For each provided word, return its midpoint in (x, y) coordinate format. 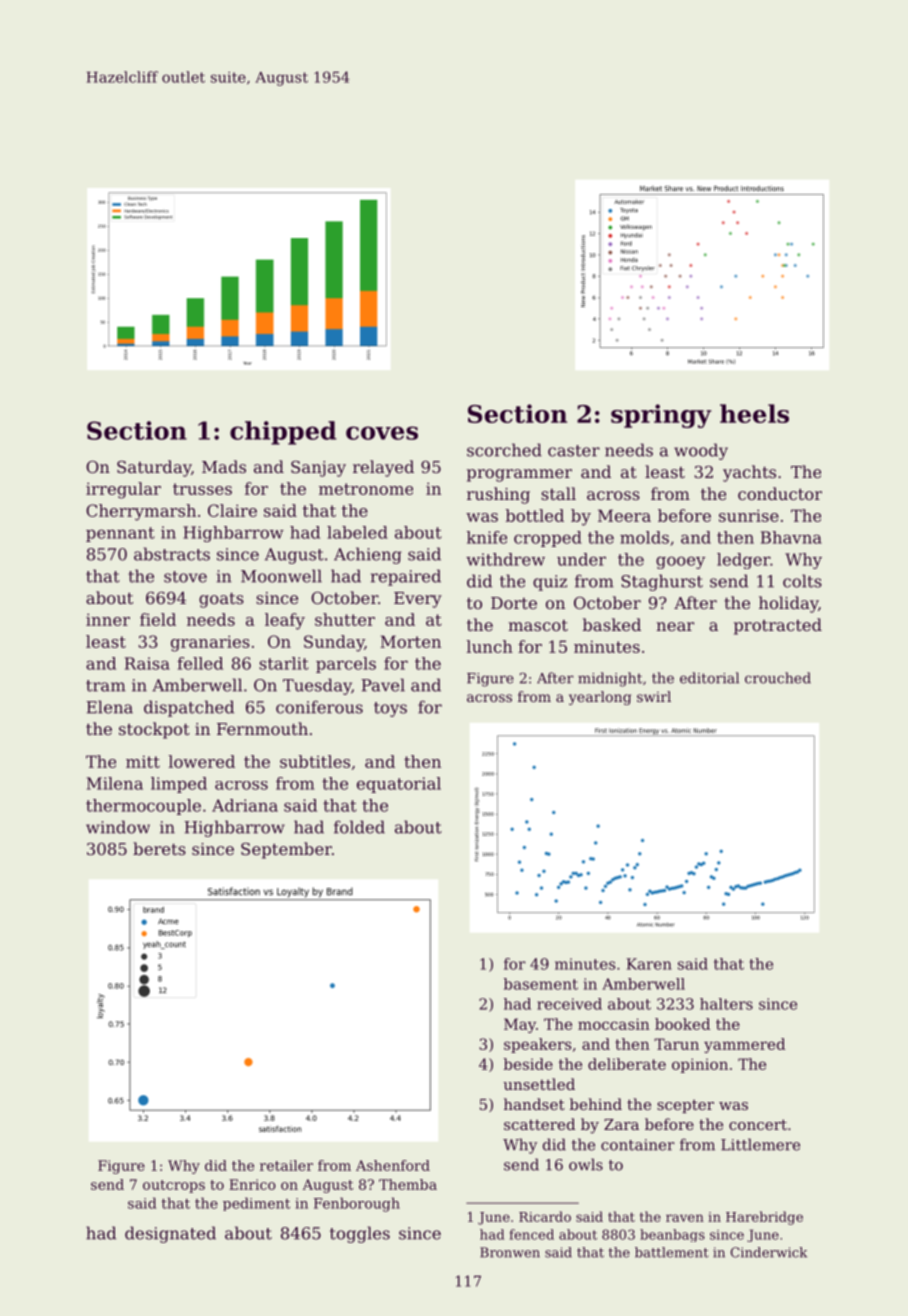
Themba (408, 1184)
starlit (284, 663)
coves (382, 433)
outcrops (174, 1186)
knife (487, 537)
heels (754, 413)
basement (541, 984)
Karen (649, 964)
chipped (283, 433)
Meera (624, 515)
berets (159, 848)
